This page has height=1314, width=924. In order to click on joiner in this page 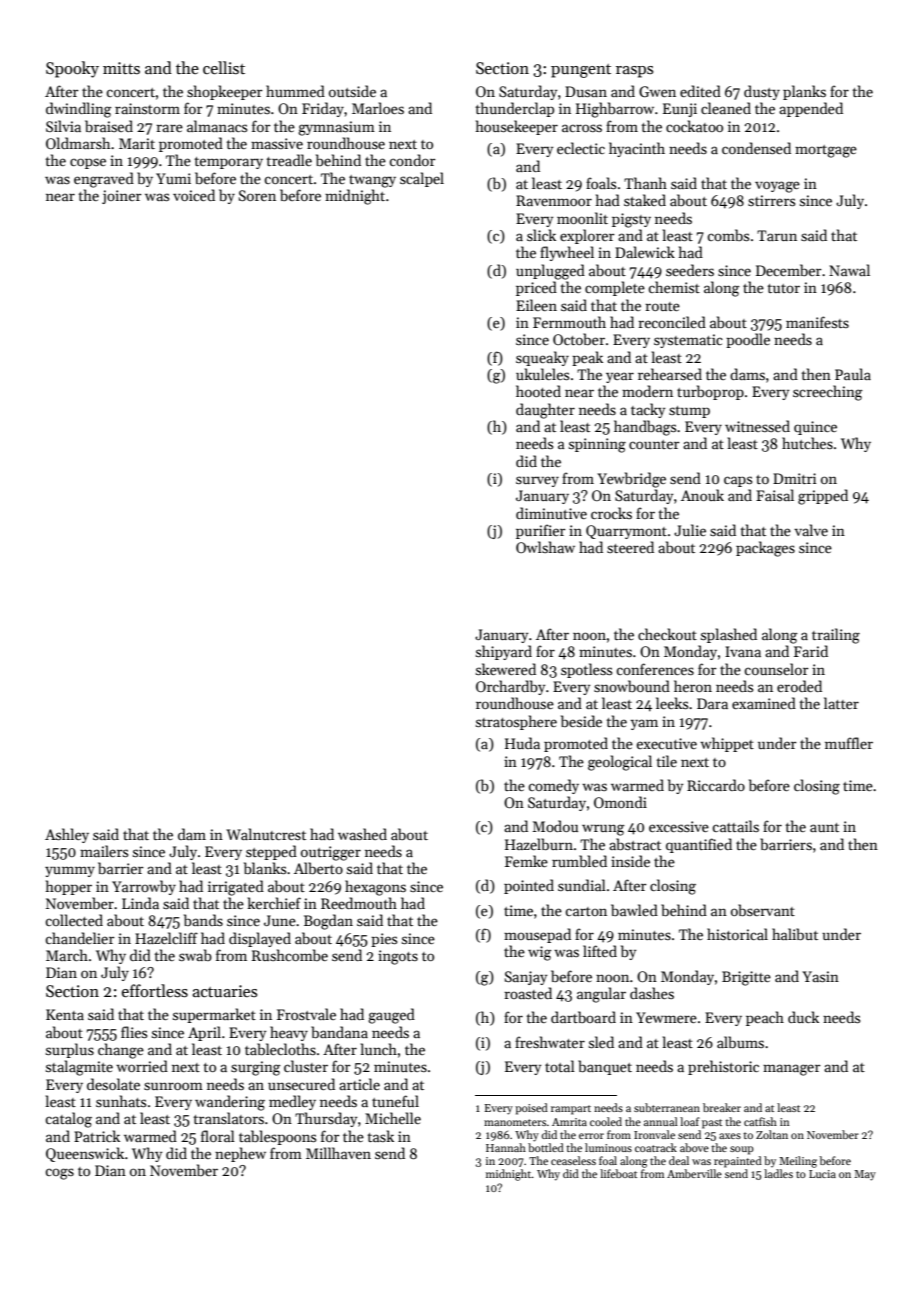, I will do `click(122, 197)`.
